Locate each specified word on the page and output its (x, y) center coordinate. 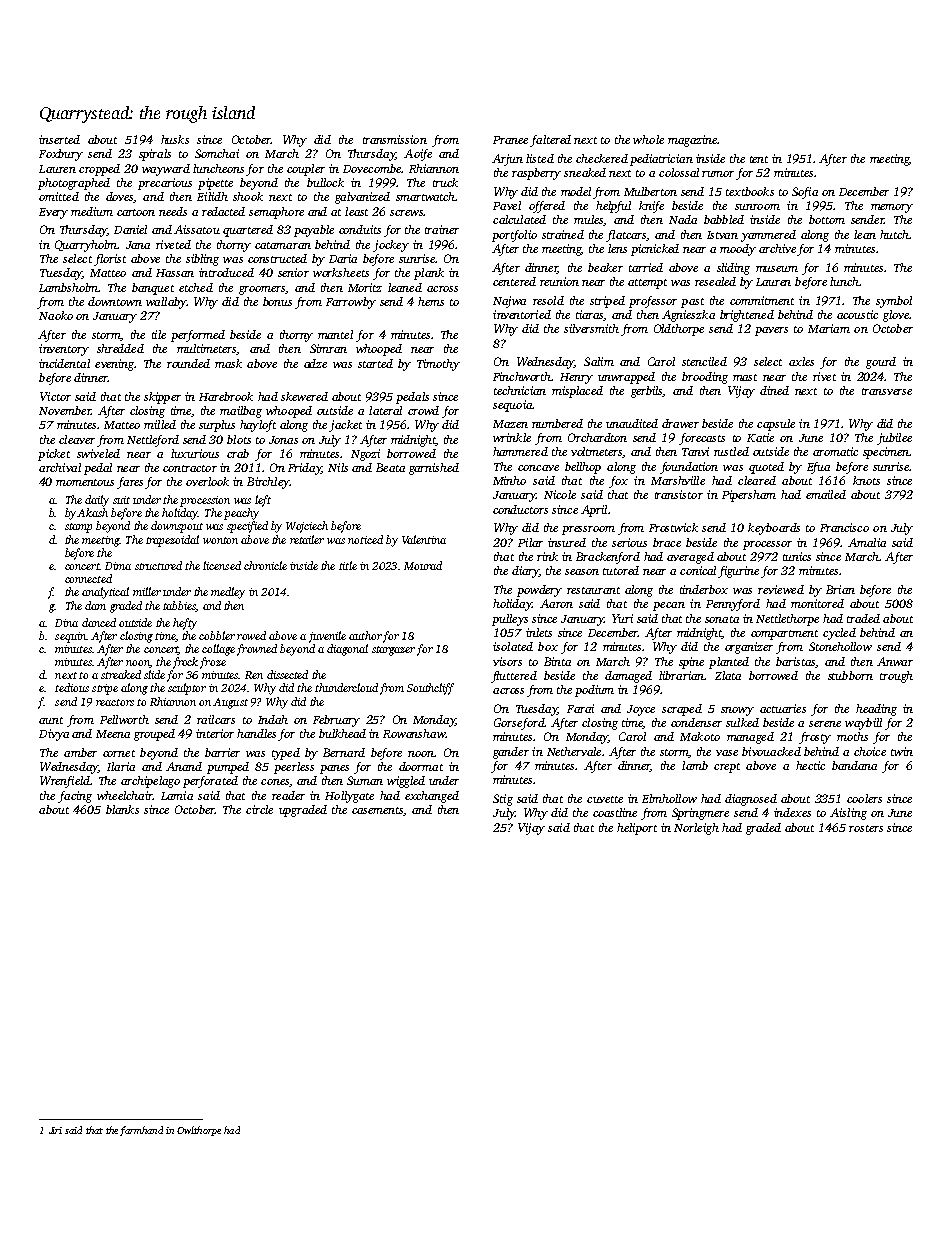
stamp (78, 528)
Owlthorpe (199, 1131)
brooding (705, 378)
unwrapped (626, 378)
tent (759, 159)
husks (175, 139)
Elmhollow (669, 798)
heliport (637, 829)
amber (80, 752)
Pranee (510, 140)
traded (863, 618)
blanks (122, 809)
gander (511, 753)
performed (198, 336)
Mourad (423, 565)
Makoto (700, 736)
